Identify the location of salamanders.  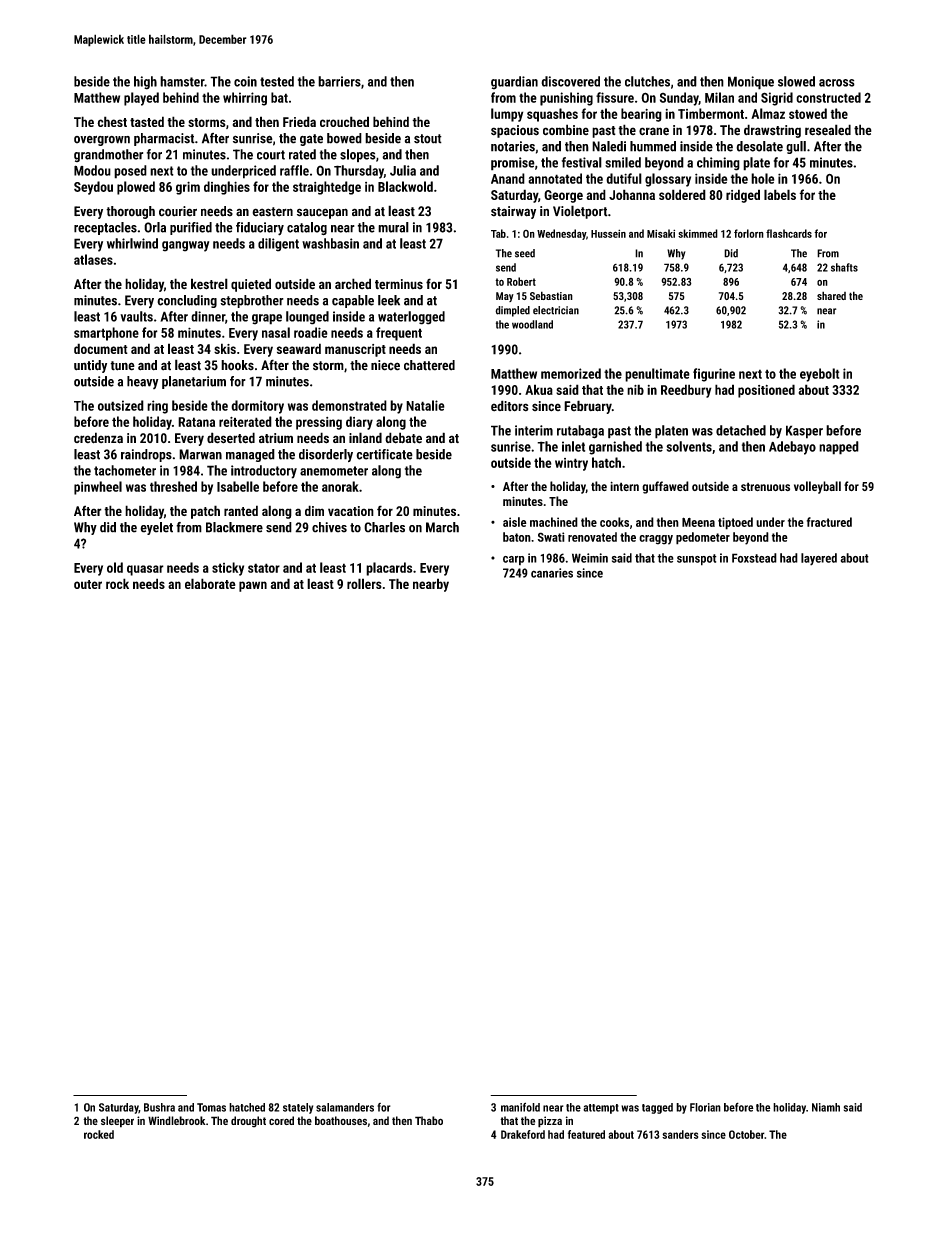
(345, 1107).
